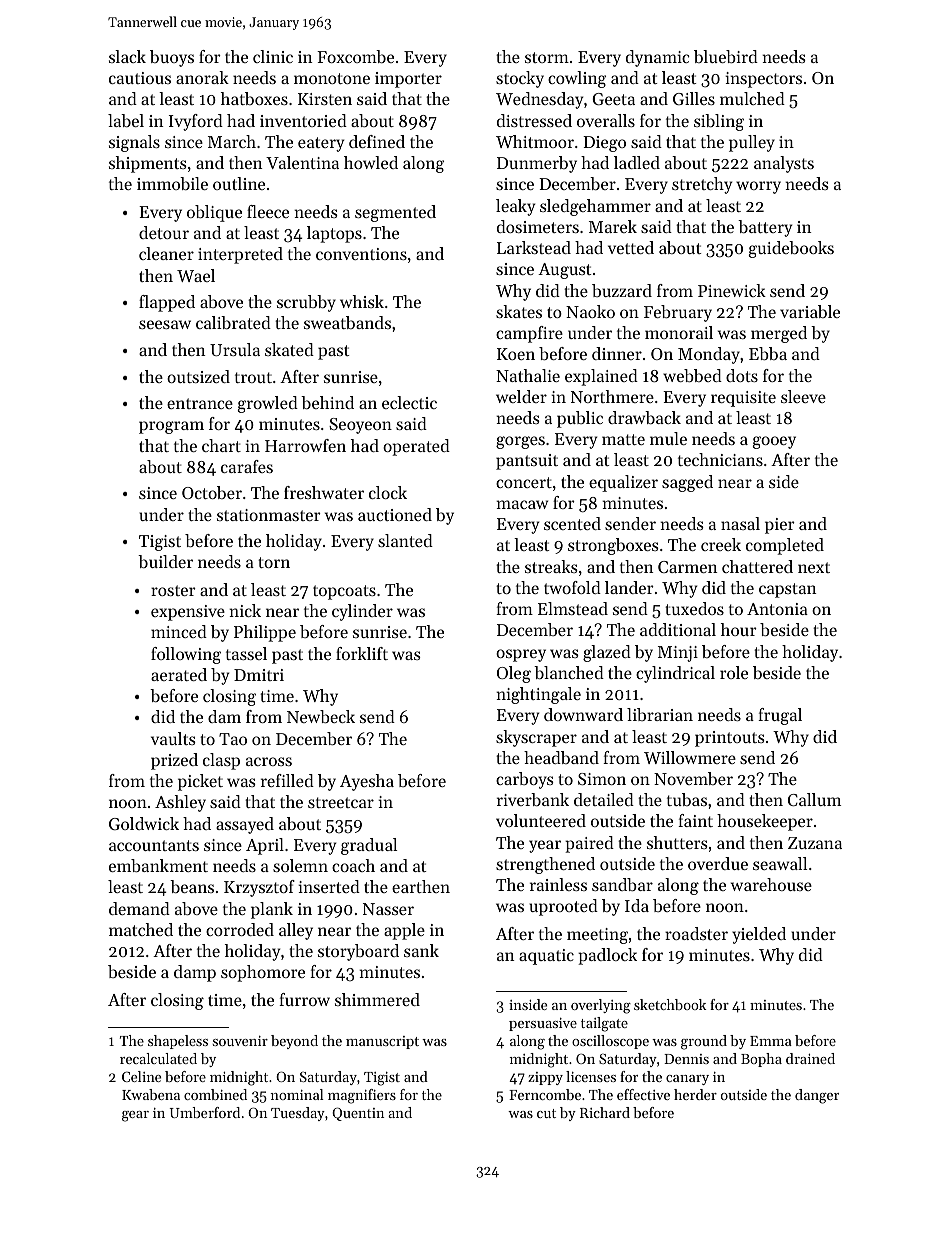 This screenshot has width=952, height=1233. I want to click on flapped, so click(167, 303).
